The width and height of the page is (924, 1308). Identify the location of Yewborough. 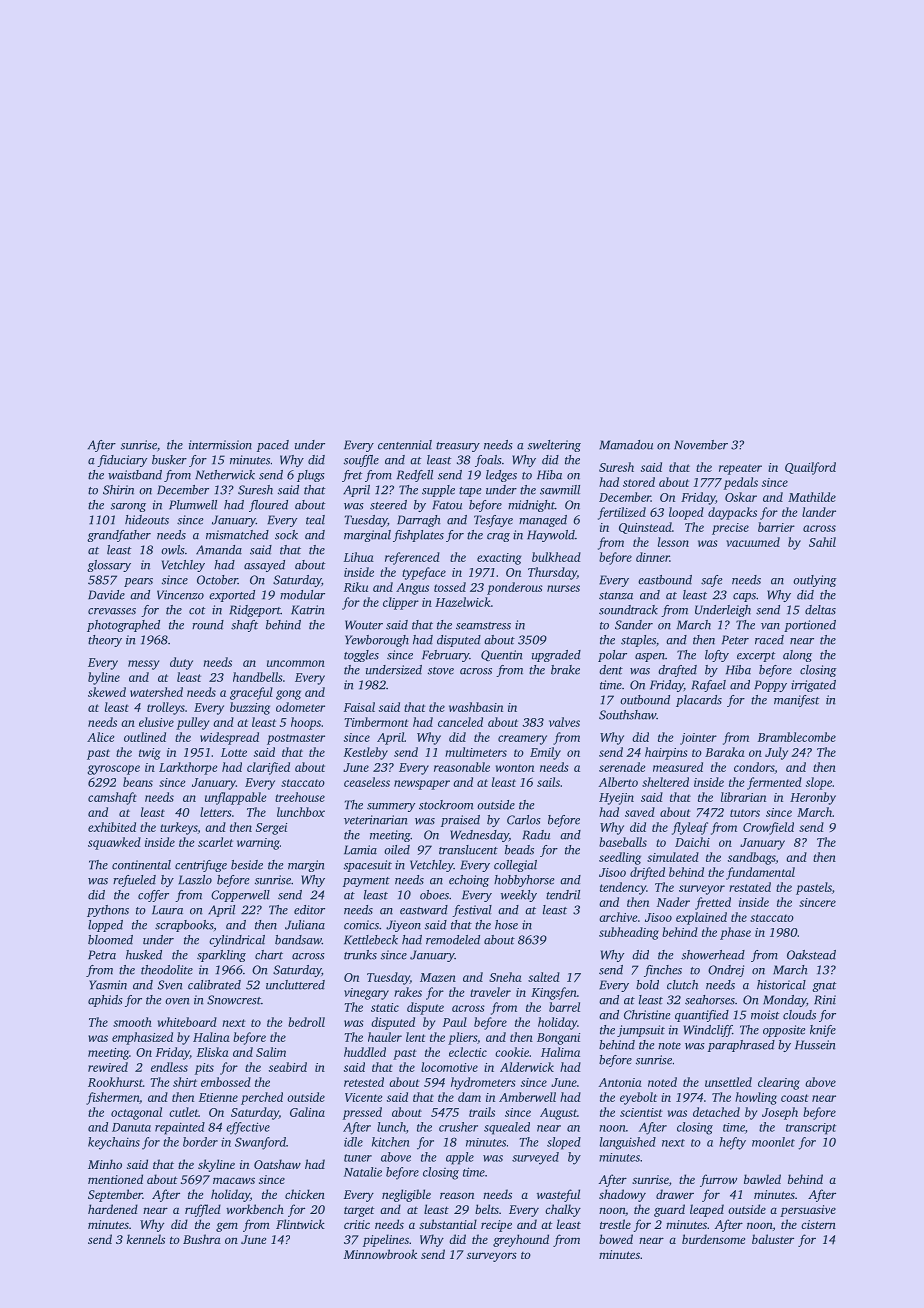
(377, 641).
